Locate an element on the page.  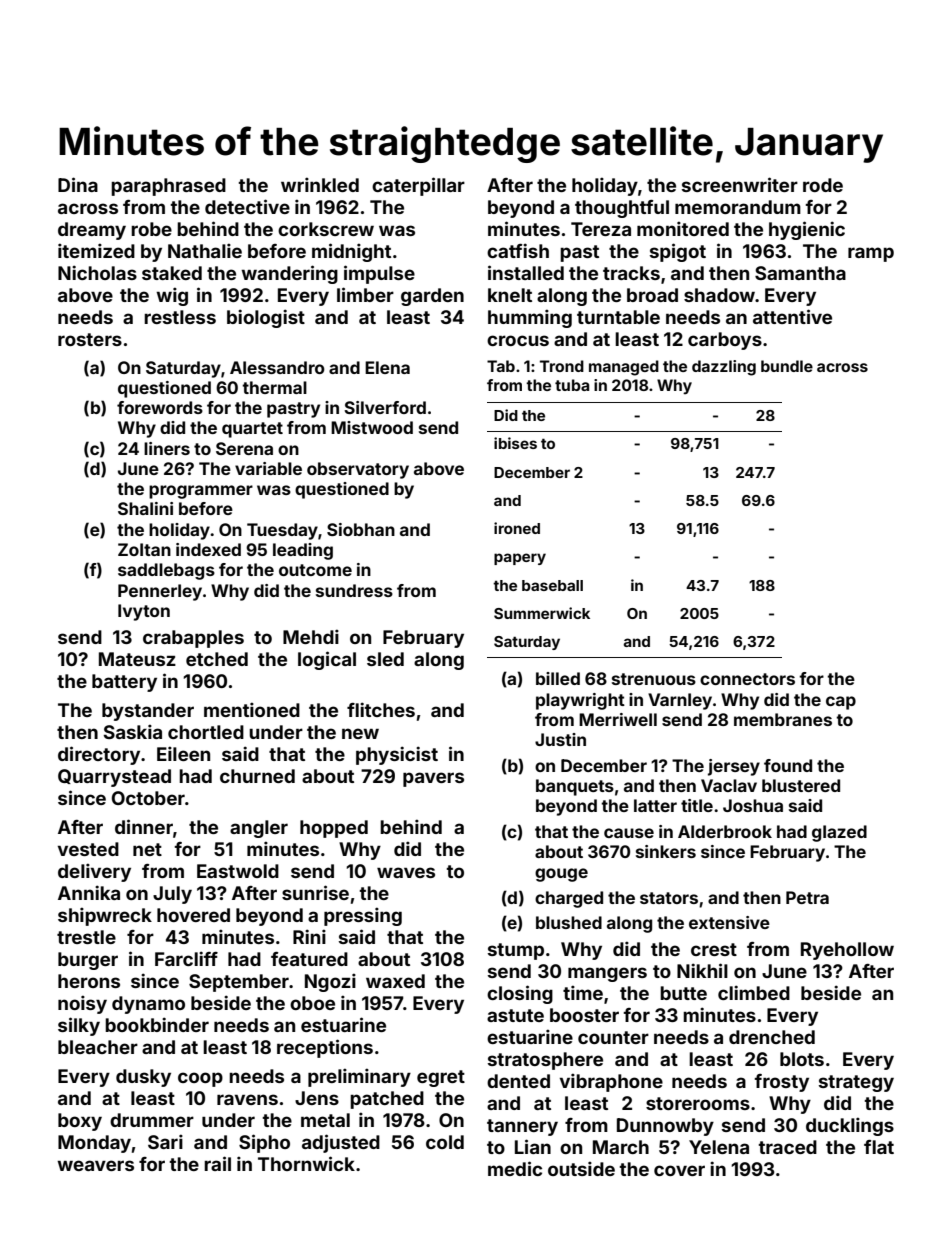
astute is located at coordinates (515, 1015).
